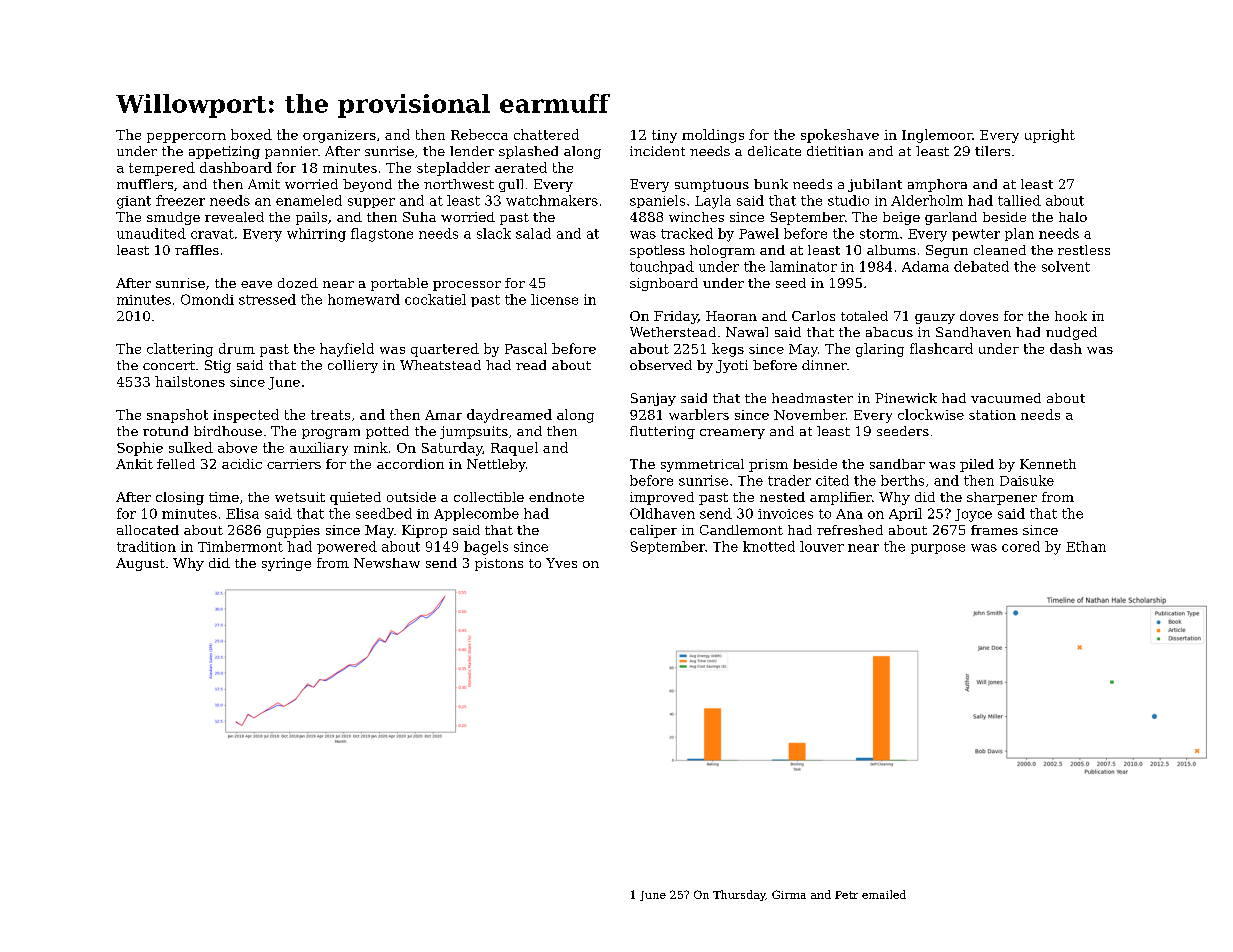 The width and height of the screenshot is (1233, 952). What do you see at coordinates (789, 894) in the screenshot?
I see `Girma` at bounding box center [789, 894].
